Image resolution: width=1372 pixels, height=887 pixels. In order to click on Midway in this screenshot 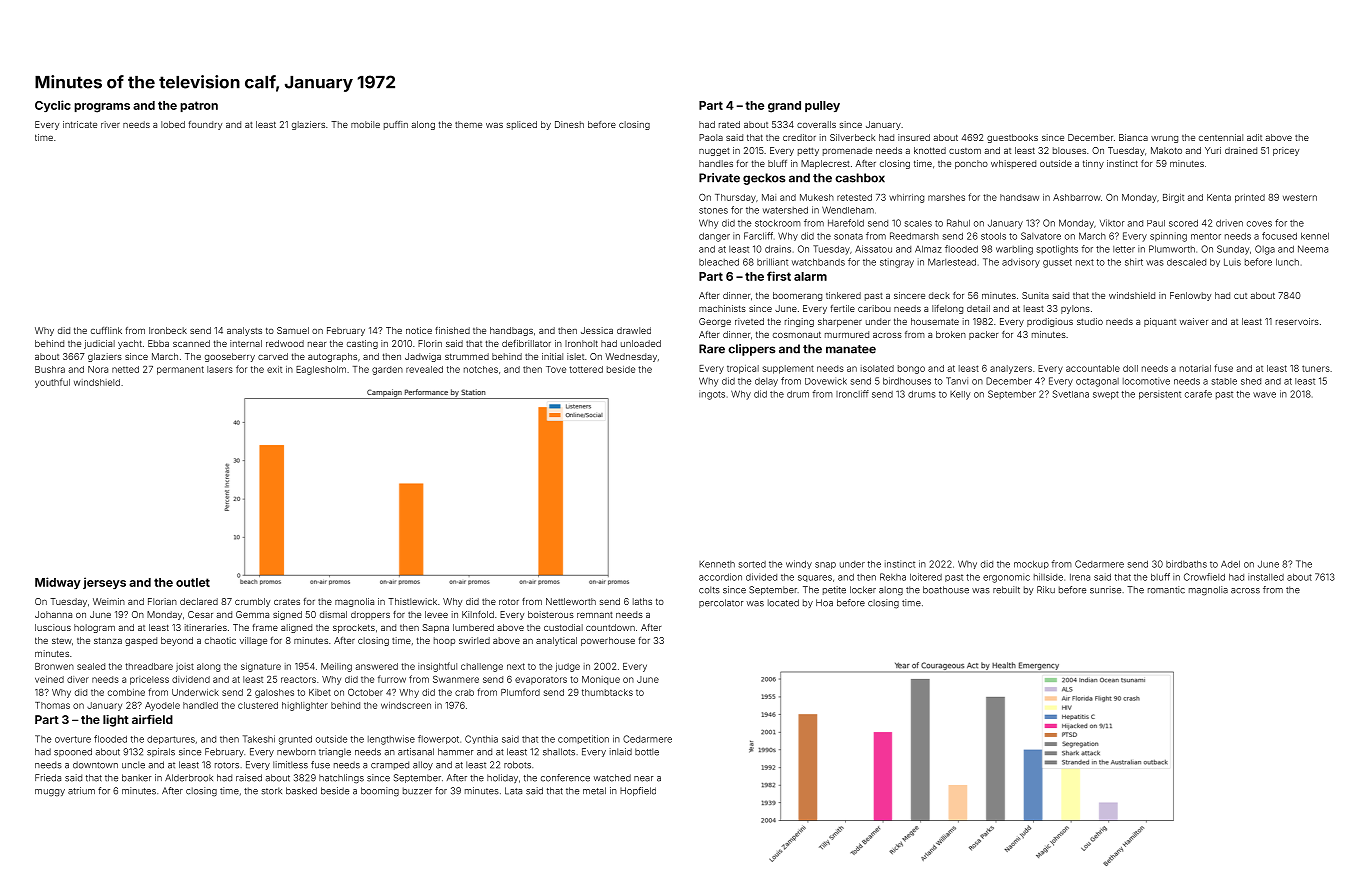, I will do `click(58, 583)`.
